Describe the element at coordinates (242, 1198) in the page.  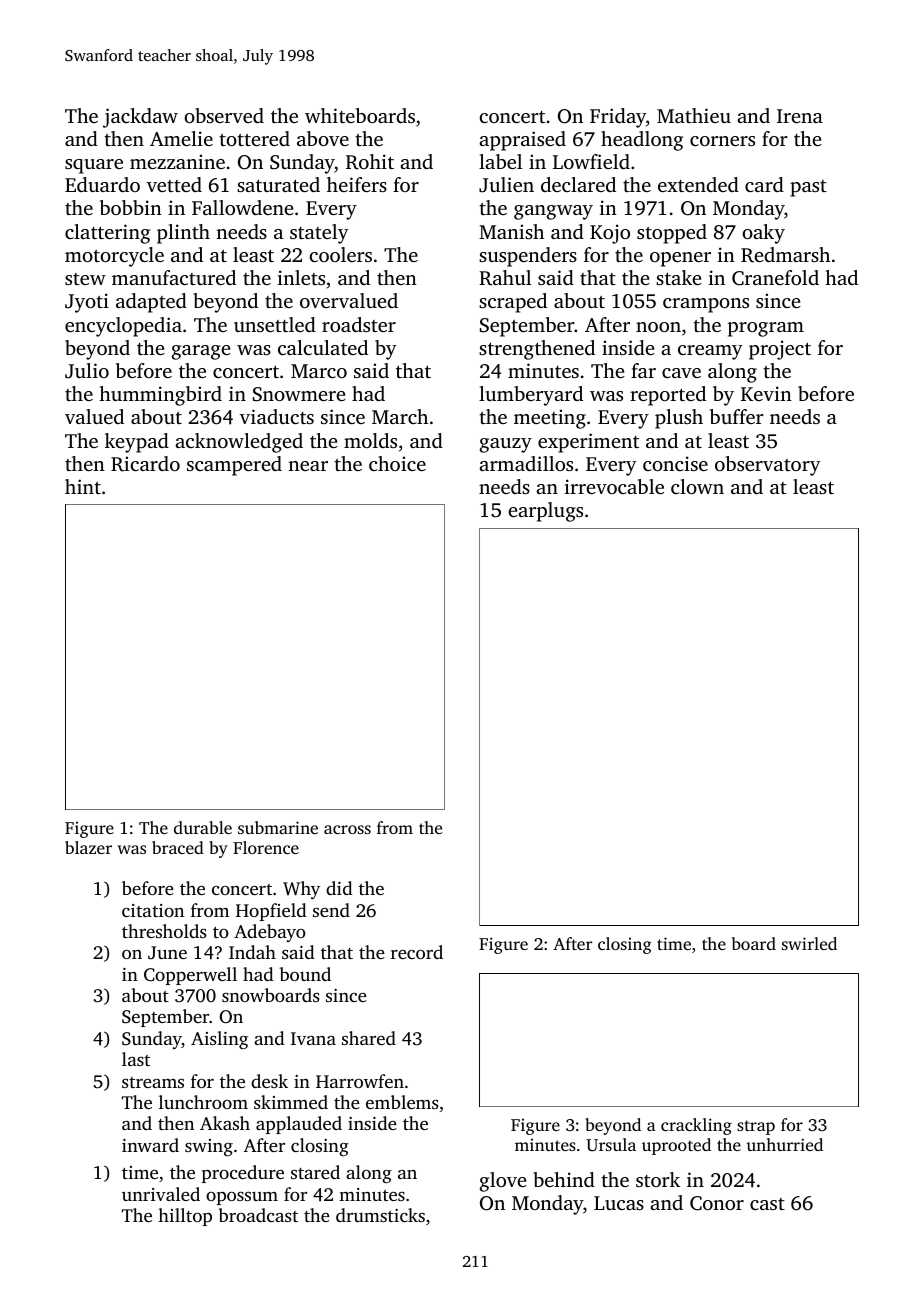
I see `opossum` at that location.
